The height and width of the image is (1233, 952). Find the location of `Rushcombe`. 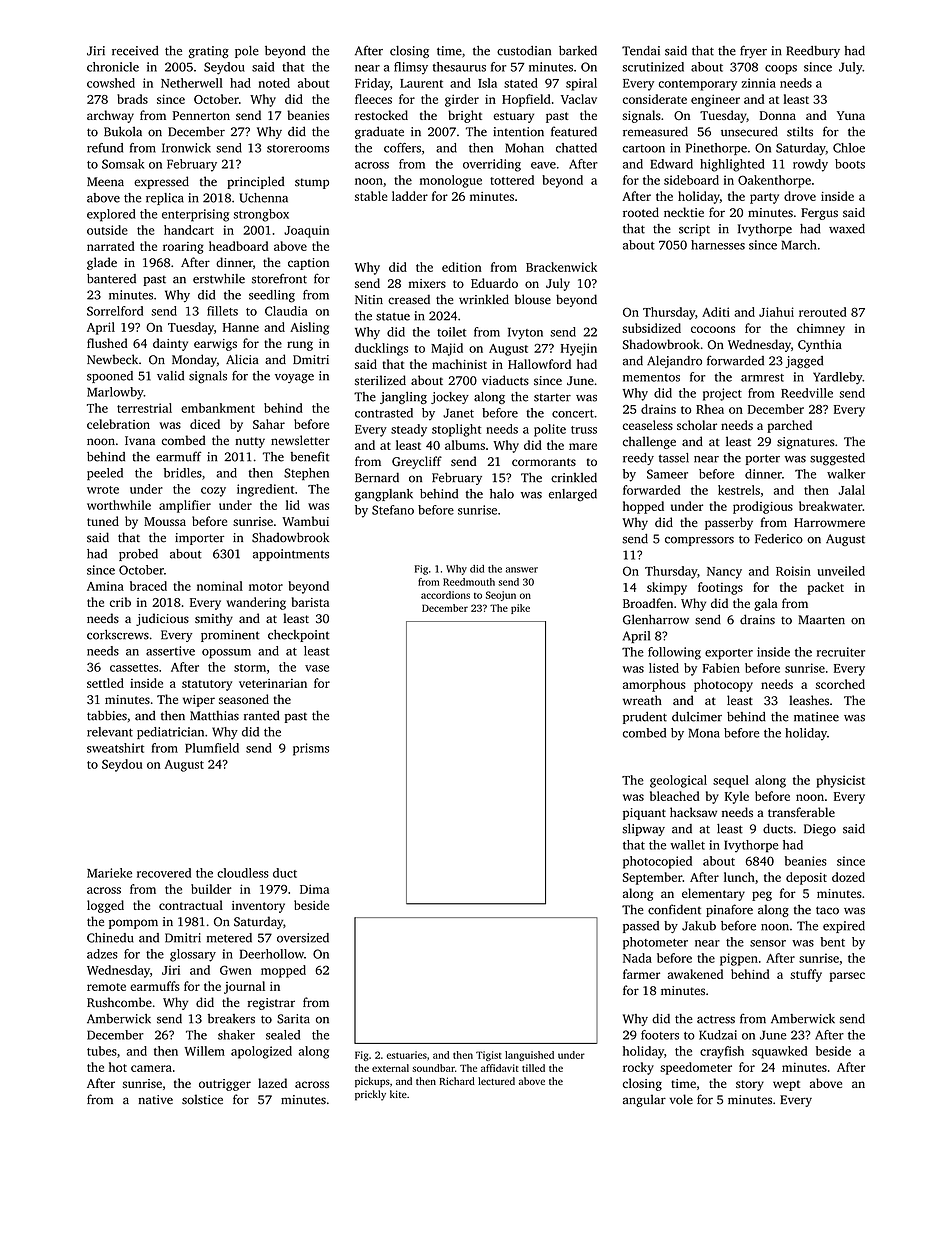

Rushcombe is located at coordinates (119, 1002).
